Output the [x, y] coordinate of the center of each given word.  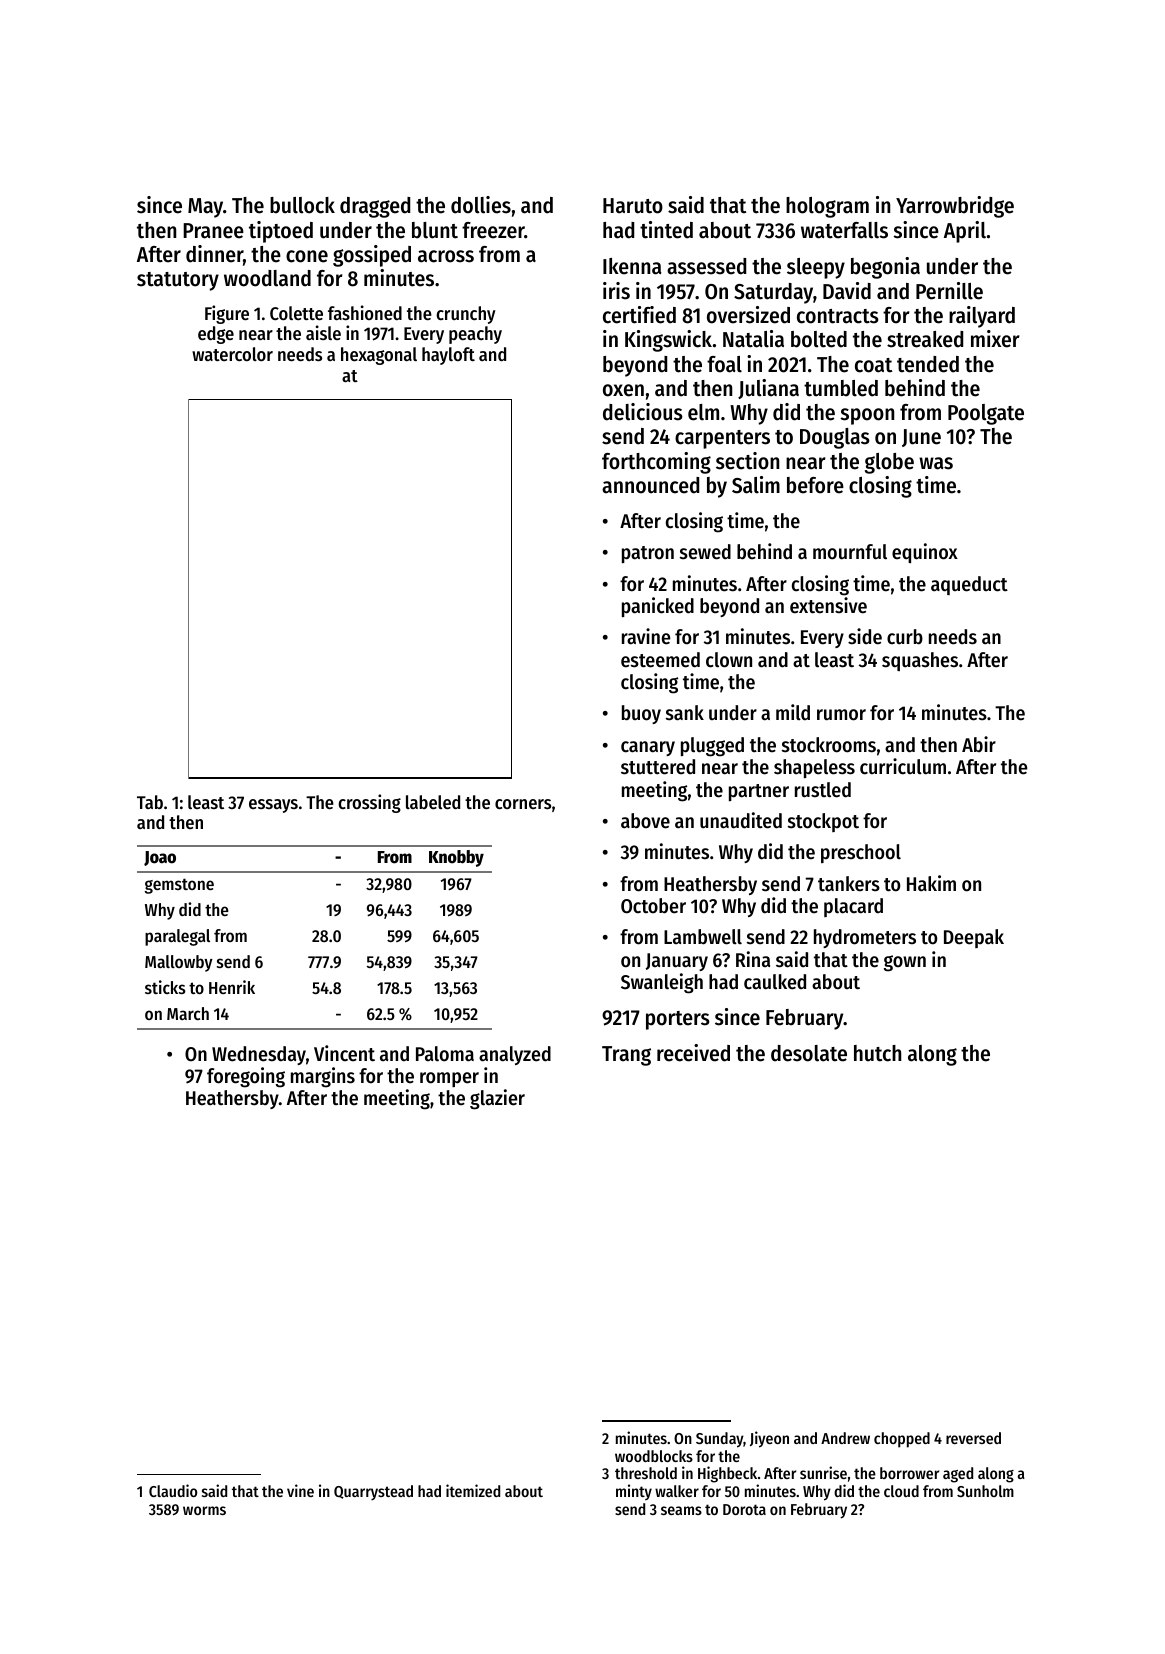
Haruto [633, 206]
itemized [473, 1490]
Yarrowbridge [955, 207]
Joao [160, 858]
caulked [775, 982]
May [205, 208]
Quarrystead [373, 1492]
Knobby [456, 858]
